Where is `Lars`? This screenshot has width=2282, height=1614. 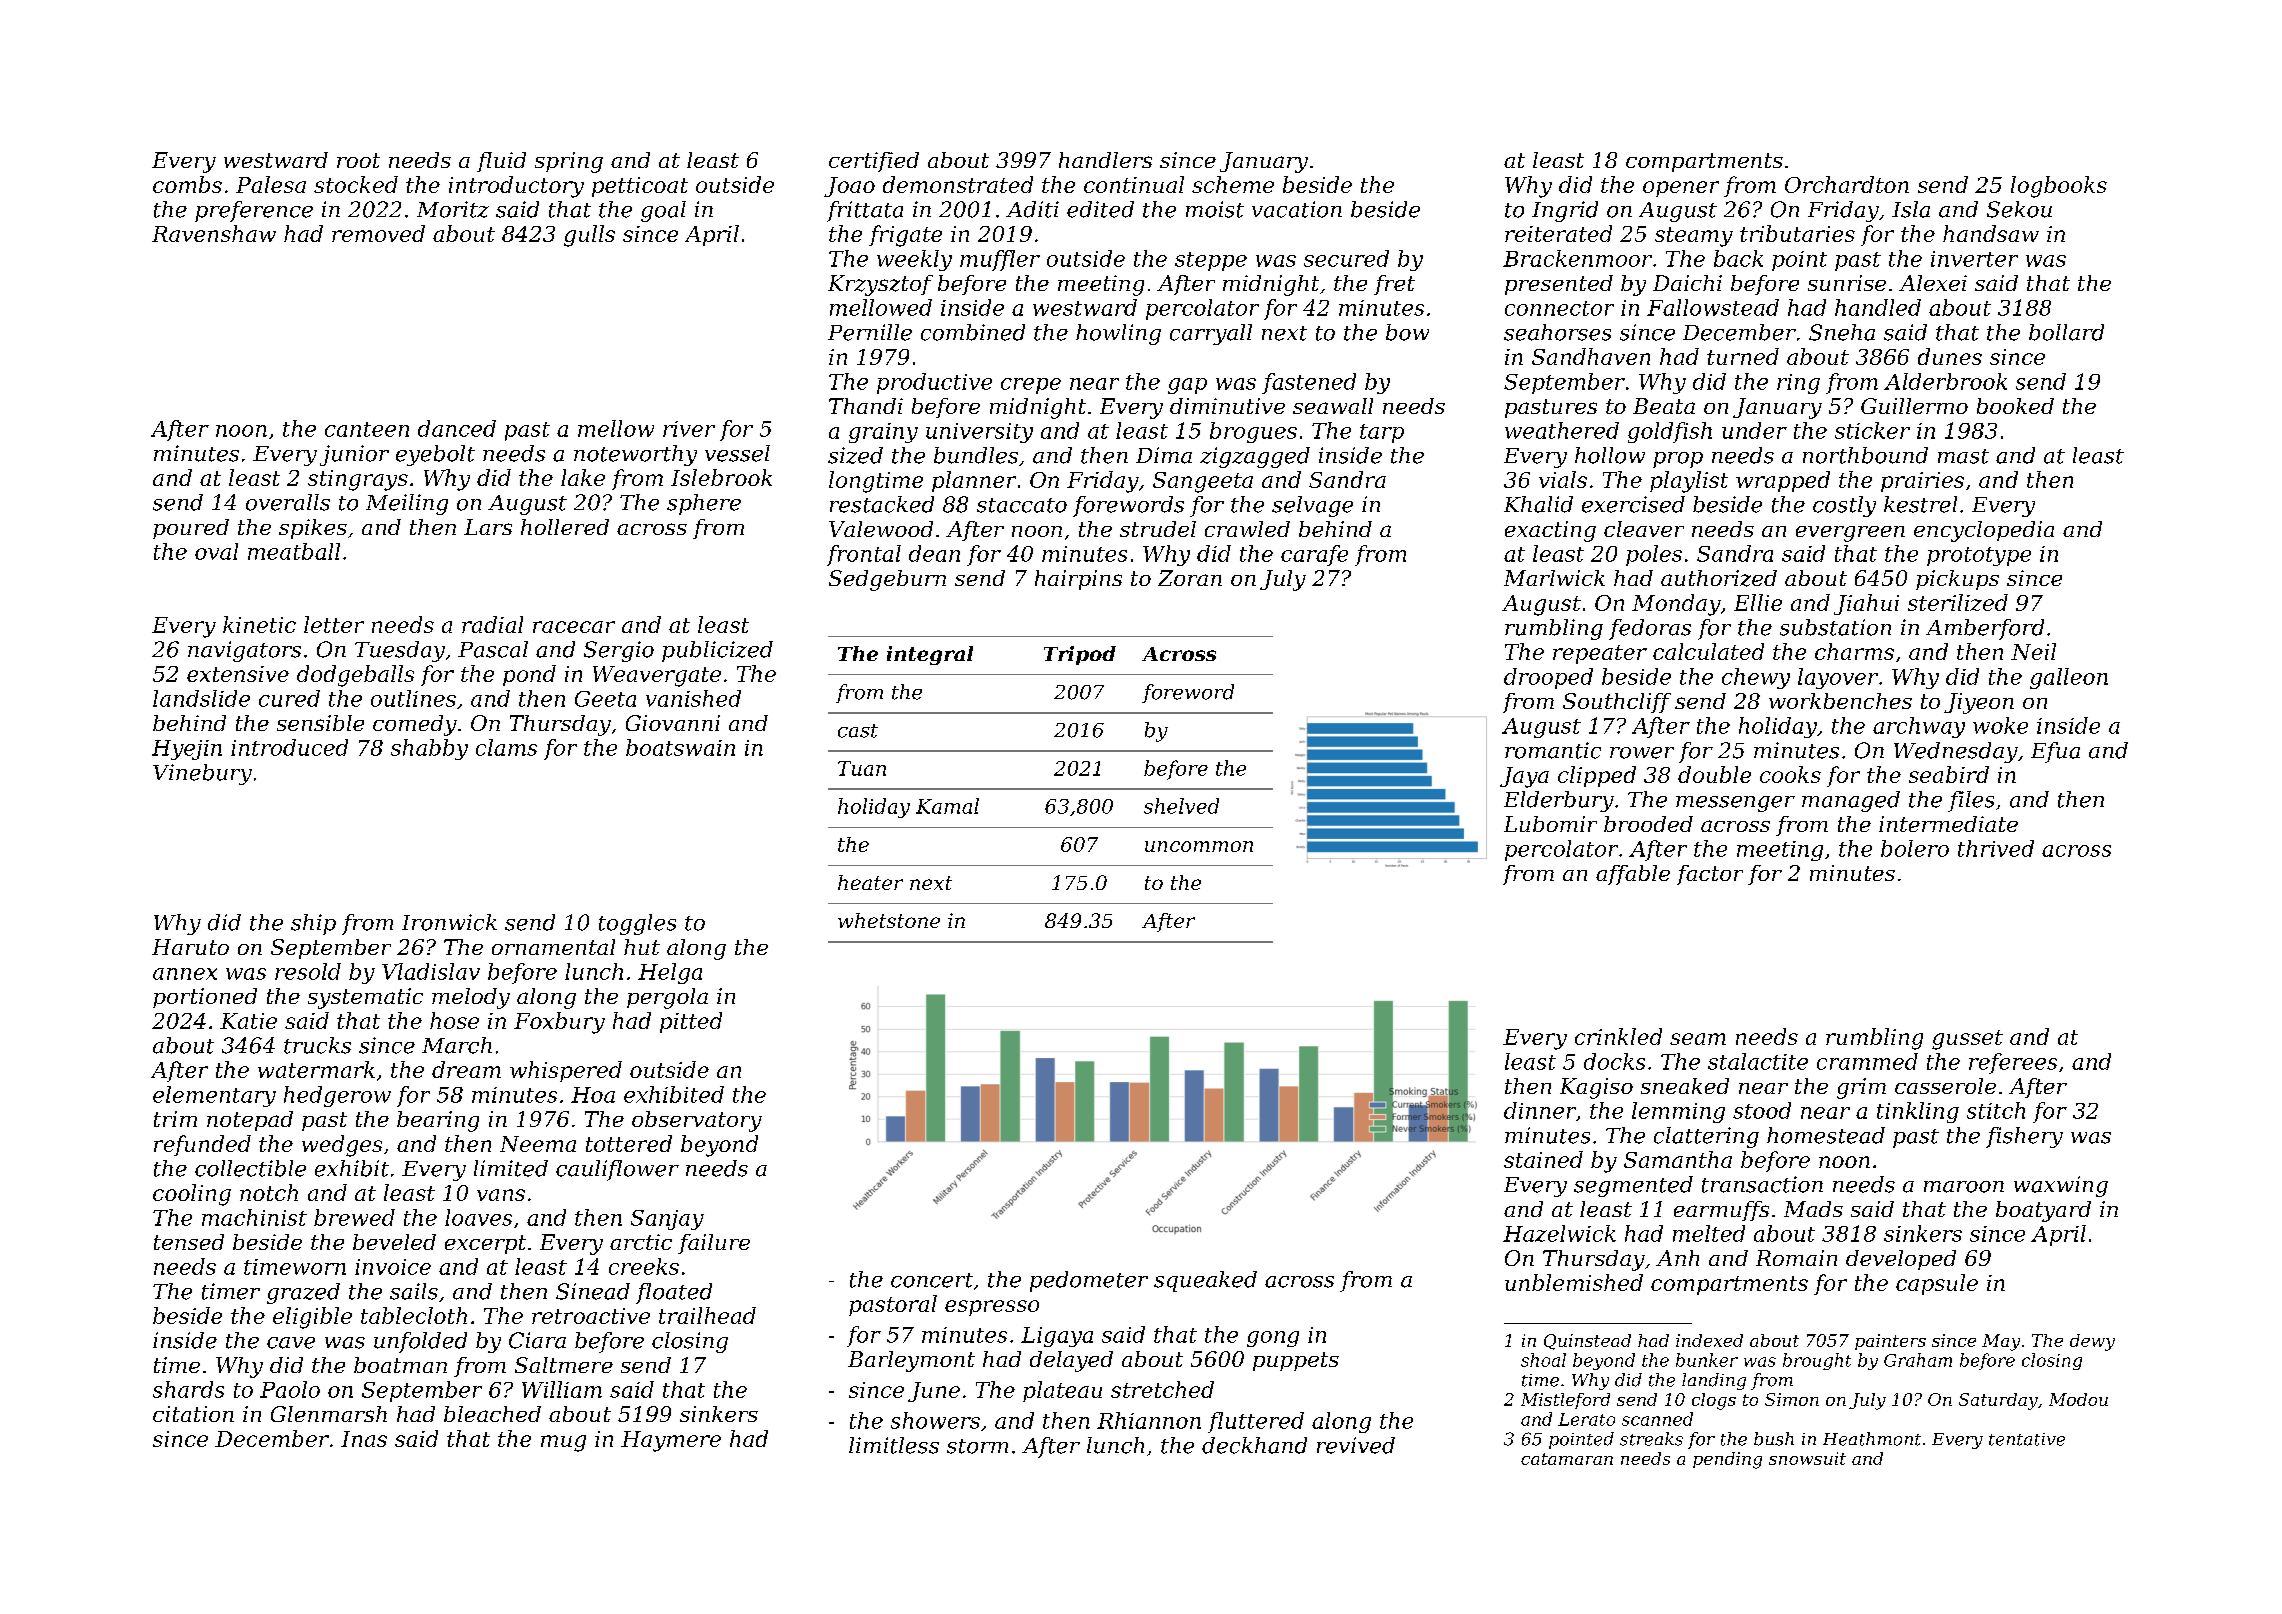 Lars is located at coordinates (488, 527).
